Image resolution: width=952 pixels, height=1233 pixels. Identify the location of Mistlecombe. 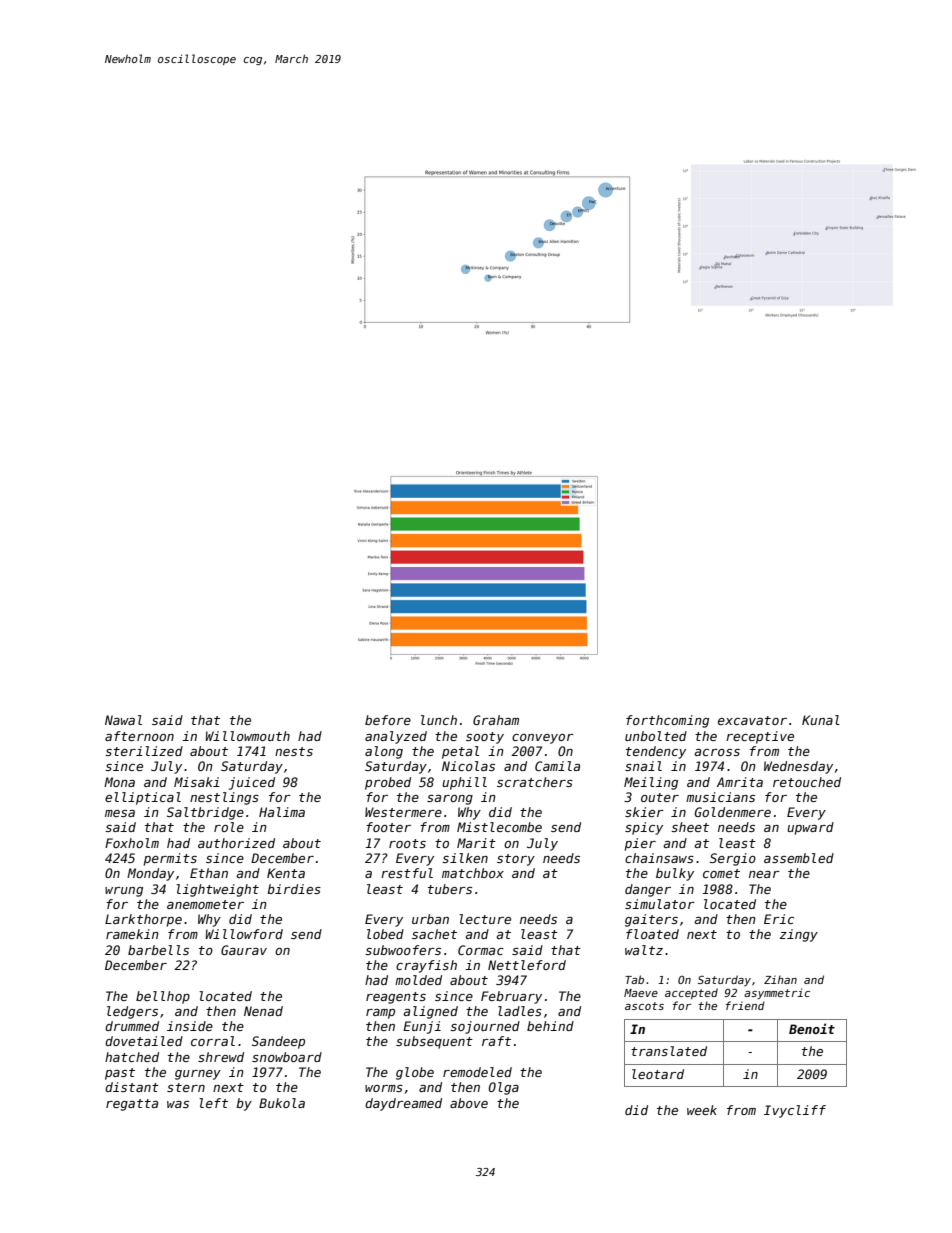
(499, 827).
